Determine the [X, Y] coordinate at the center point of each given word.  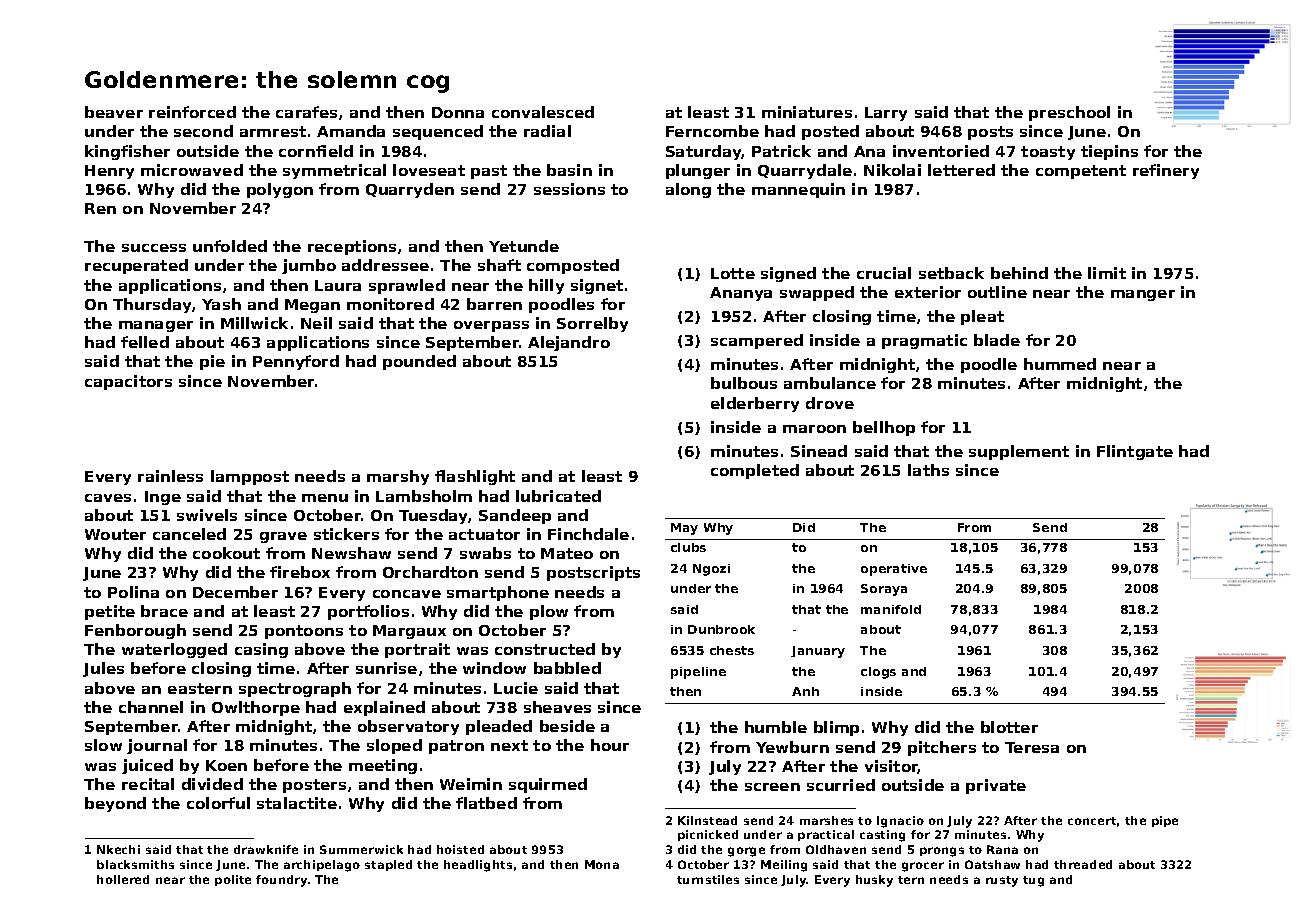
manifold [891, 609]
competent [1081, 172]
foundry [281, 881]
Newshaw [351, 553]
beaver [114, 112]
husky [874, 881]
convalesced [543, 112]
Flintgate [1135, 452]
